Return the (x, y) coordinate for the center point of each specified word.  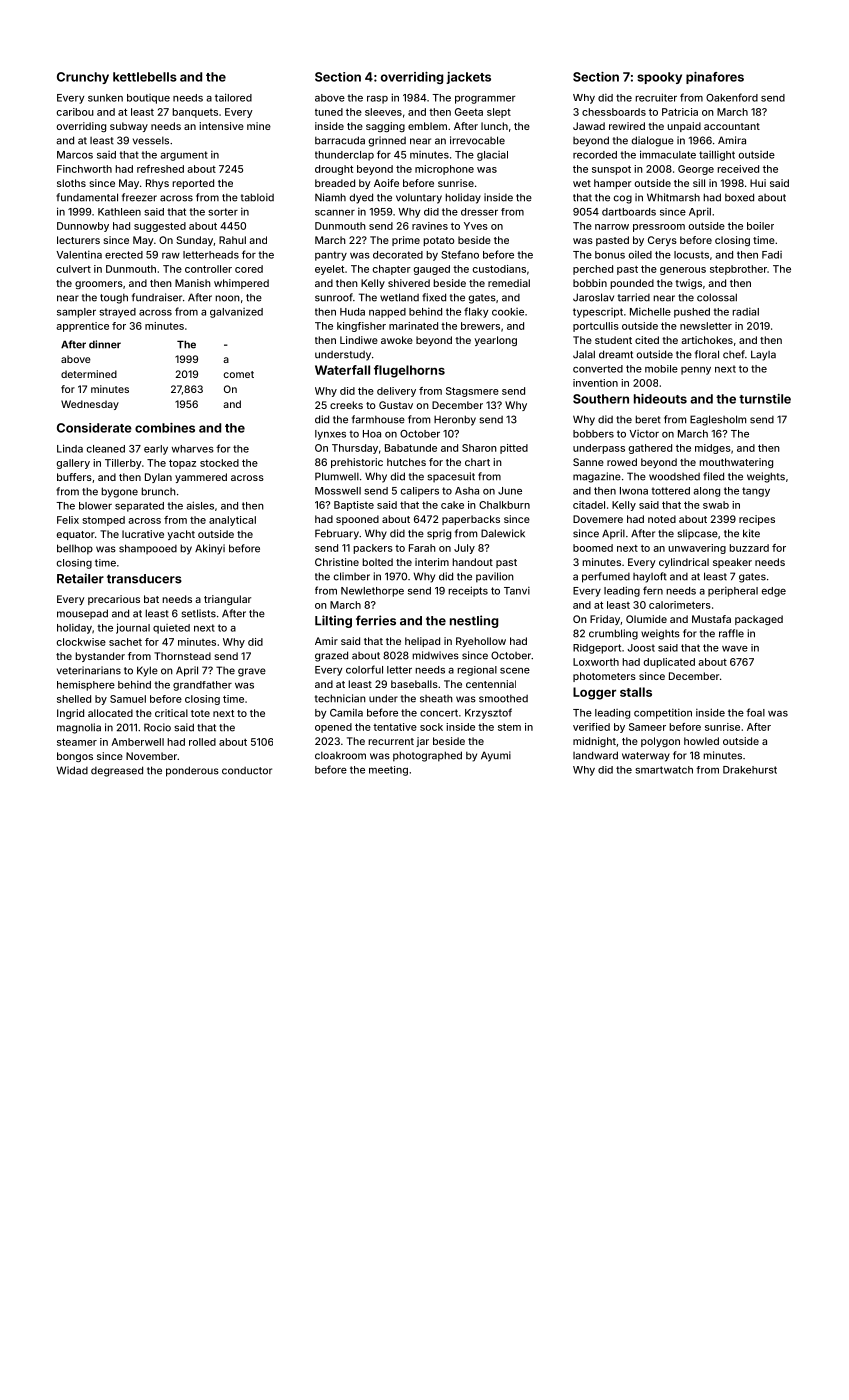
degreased (117, 771)
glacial (492, 156)
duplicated (669, 663)
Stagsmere (472, 392)
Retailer (80, 578)
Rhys (157, 184)
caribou (75, 112)
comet (239, 374)
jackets (468, 78)
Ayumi (496, 756)
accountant (732, 126)
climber (351, 576)
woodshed (674, 477)
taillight (717, 156)
